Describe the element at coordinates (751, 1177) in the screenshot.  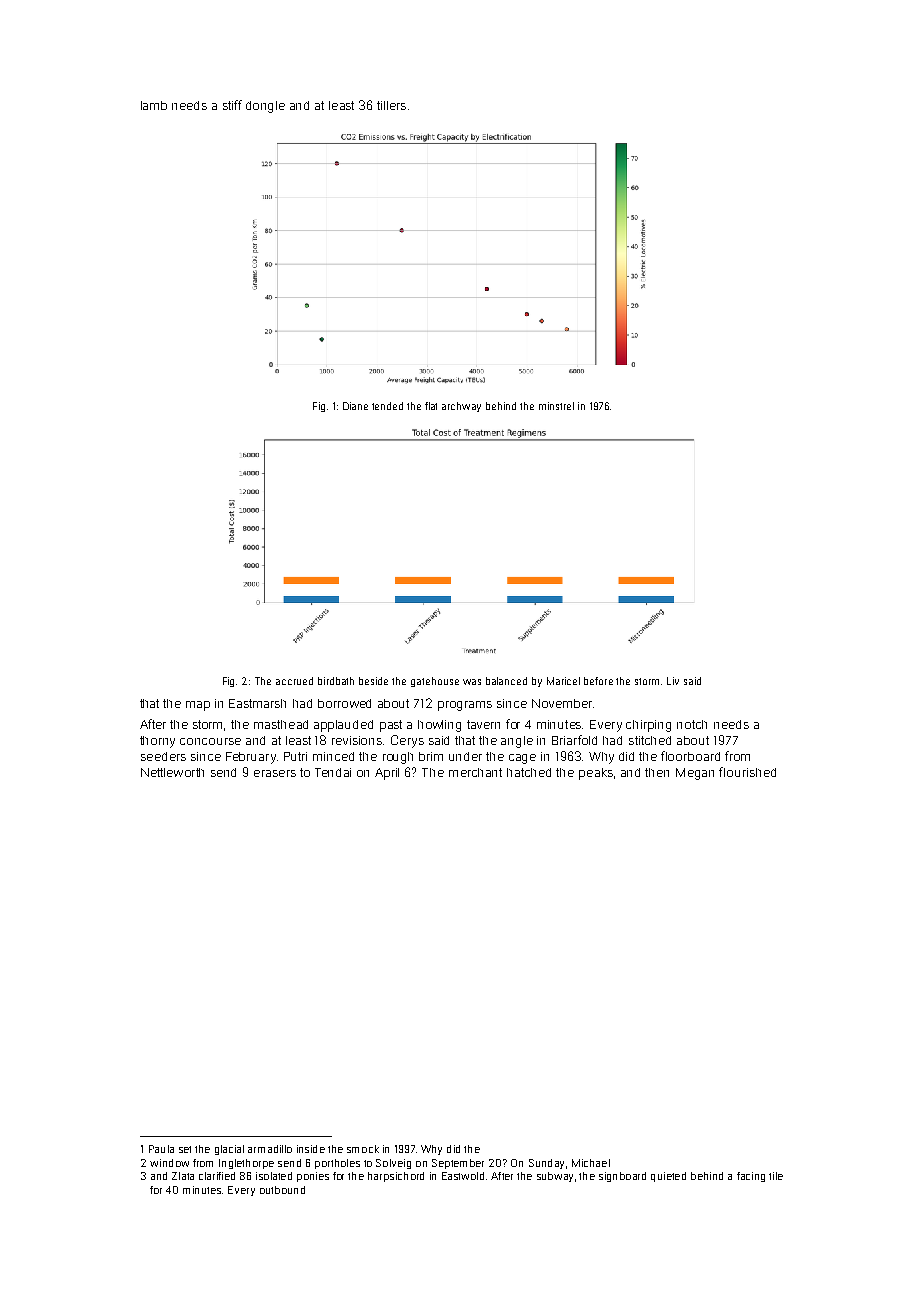
I see `facing` at that location.
